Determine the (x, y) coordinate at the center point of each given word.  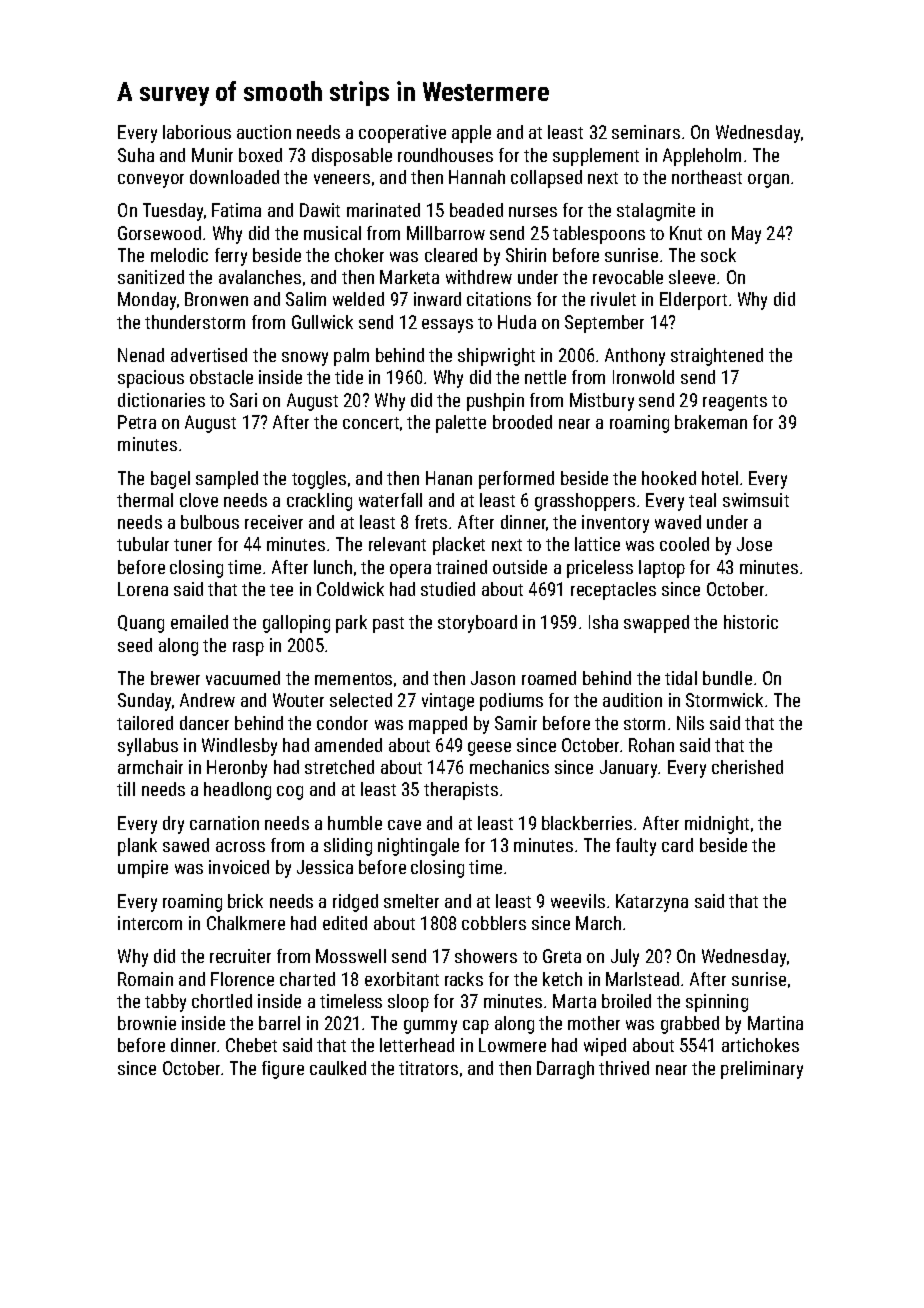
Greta (562, 956)
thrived (624, 1068)
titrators (428, 1068)
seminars (646, 132)
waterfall (390, 500)
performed (516, 480)
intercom (150, 923)
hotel (720, 478)
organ (768, 181)
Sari (243, 400)
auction (264, 132)
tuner (193, 545)
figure (283, 1070)
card (677, 845)
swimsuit (756, 500)
